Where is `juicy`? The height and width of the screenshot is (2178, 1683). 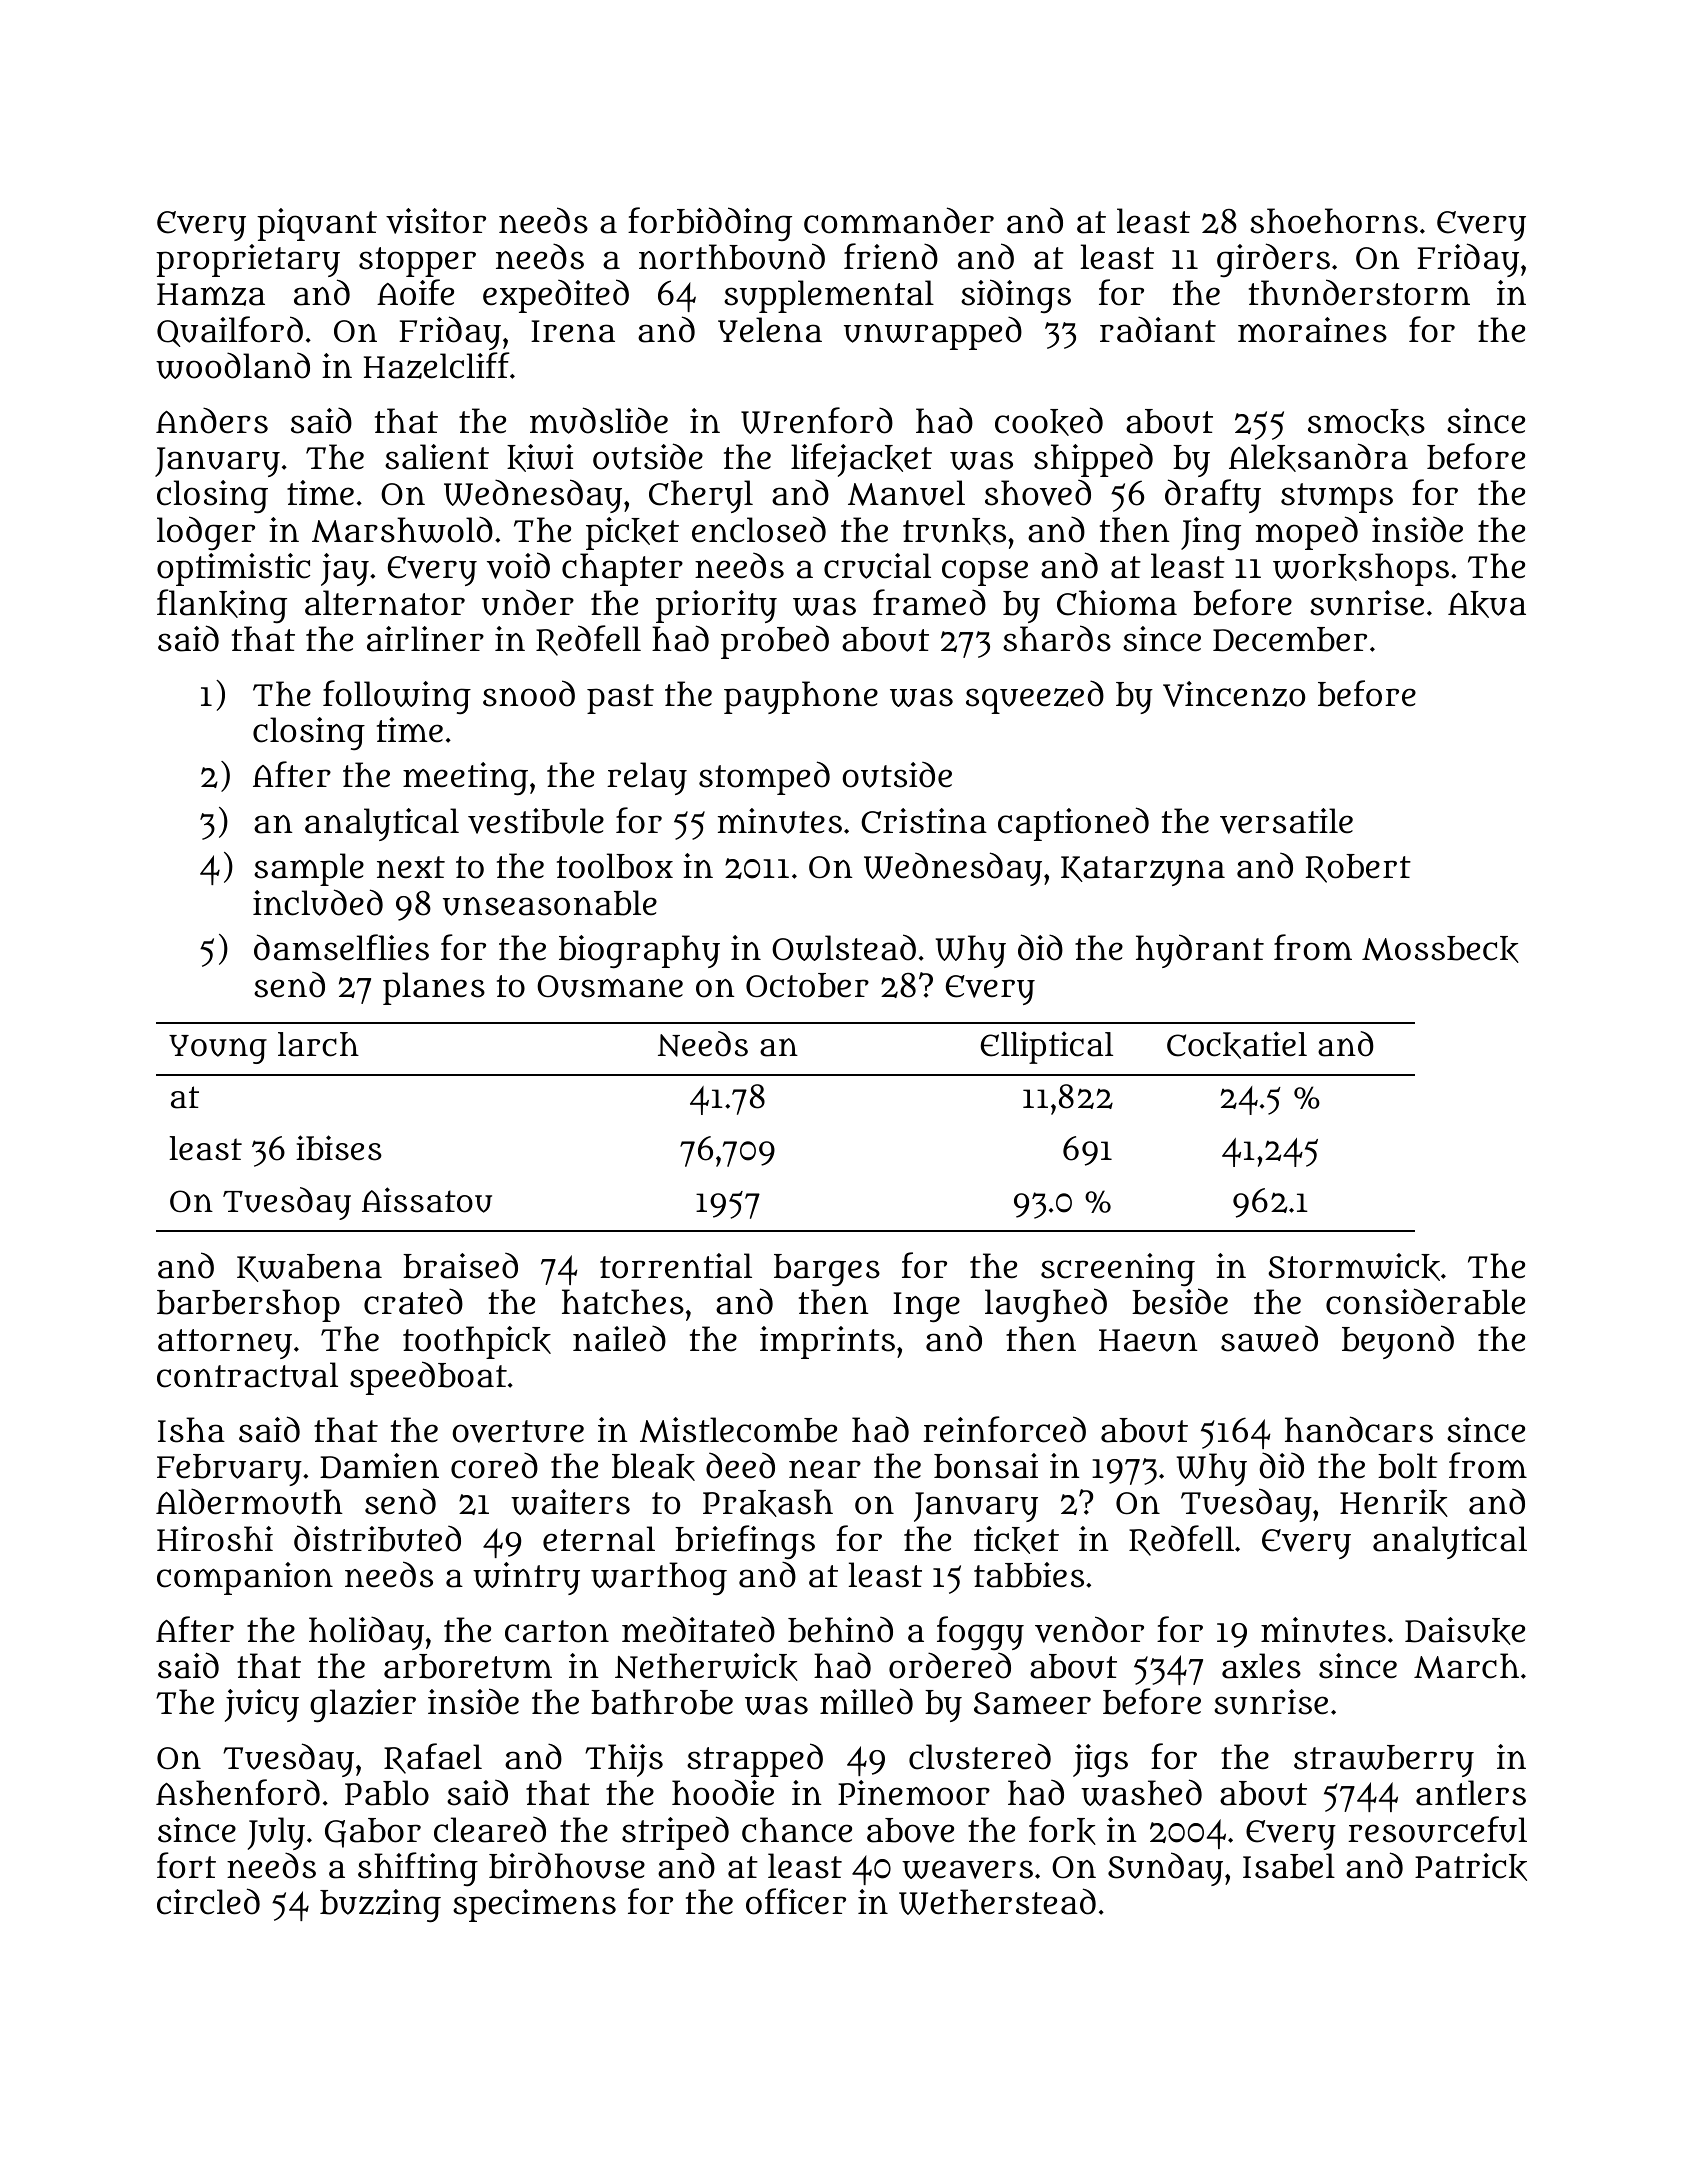
juicy is located at coordinates (262, 1705).
